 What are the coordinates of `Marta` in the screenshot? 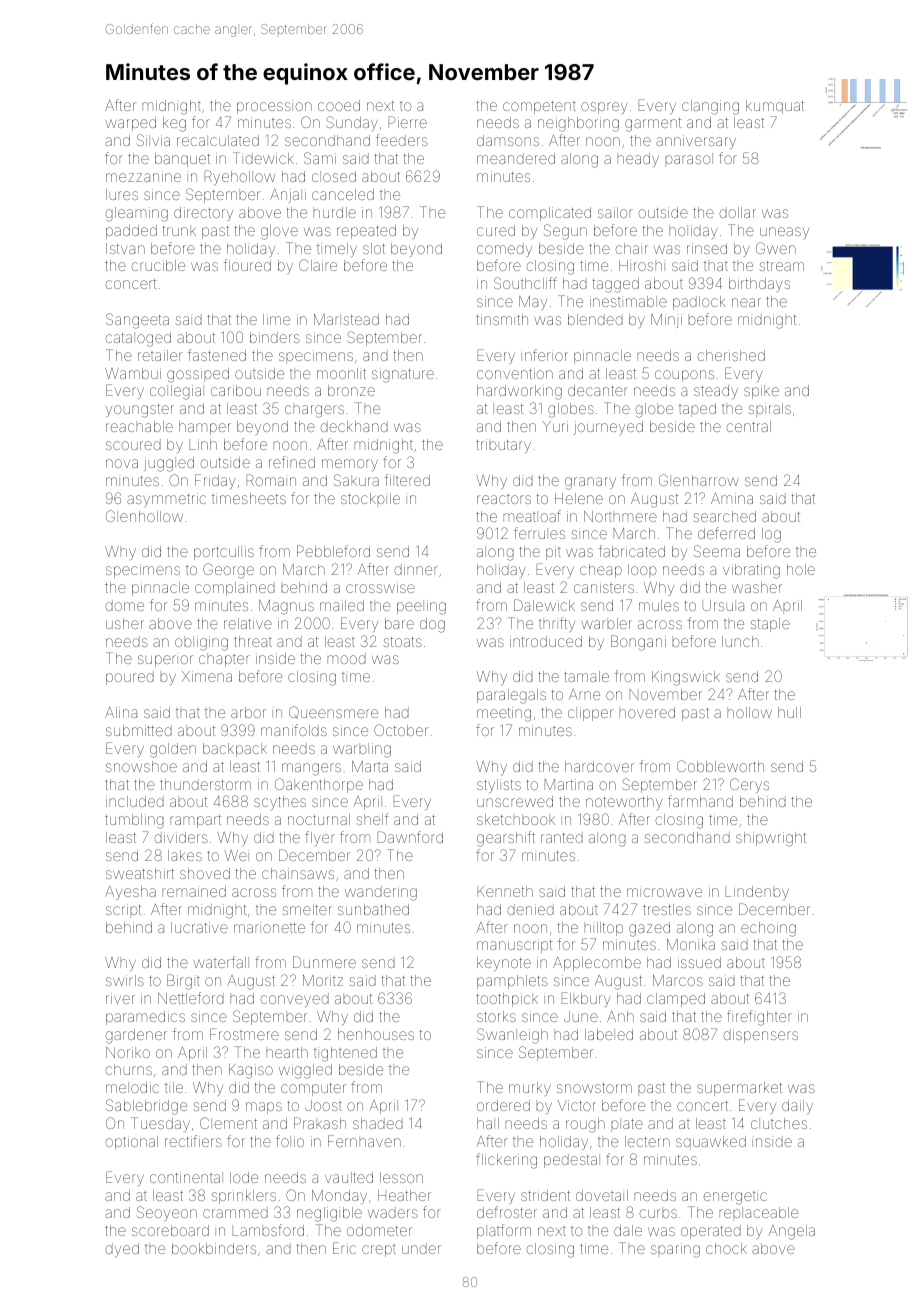 It's located at (370, 766).
